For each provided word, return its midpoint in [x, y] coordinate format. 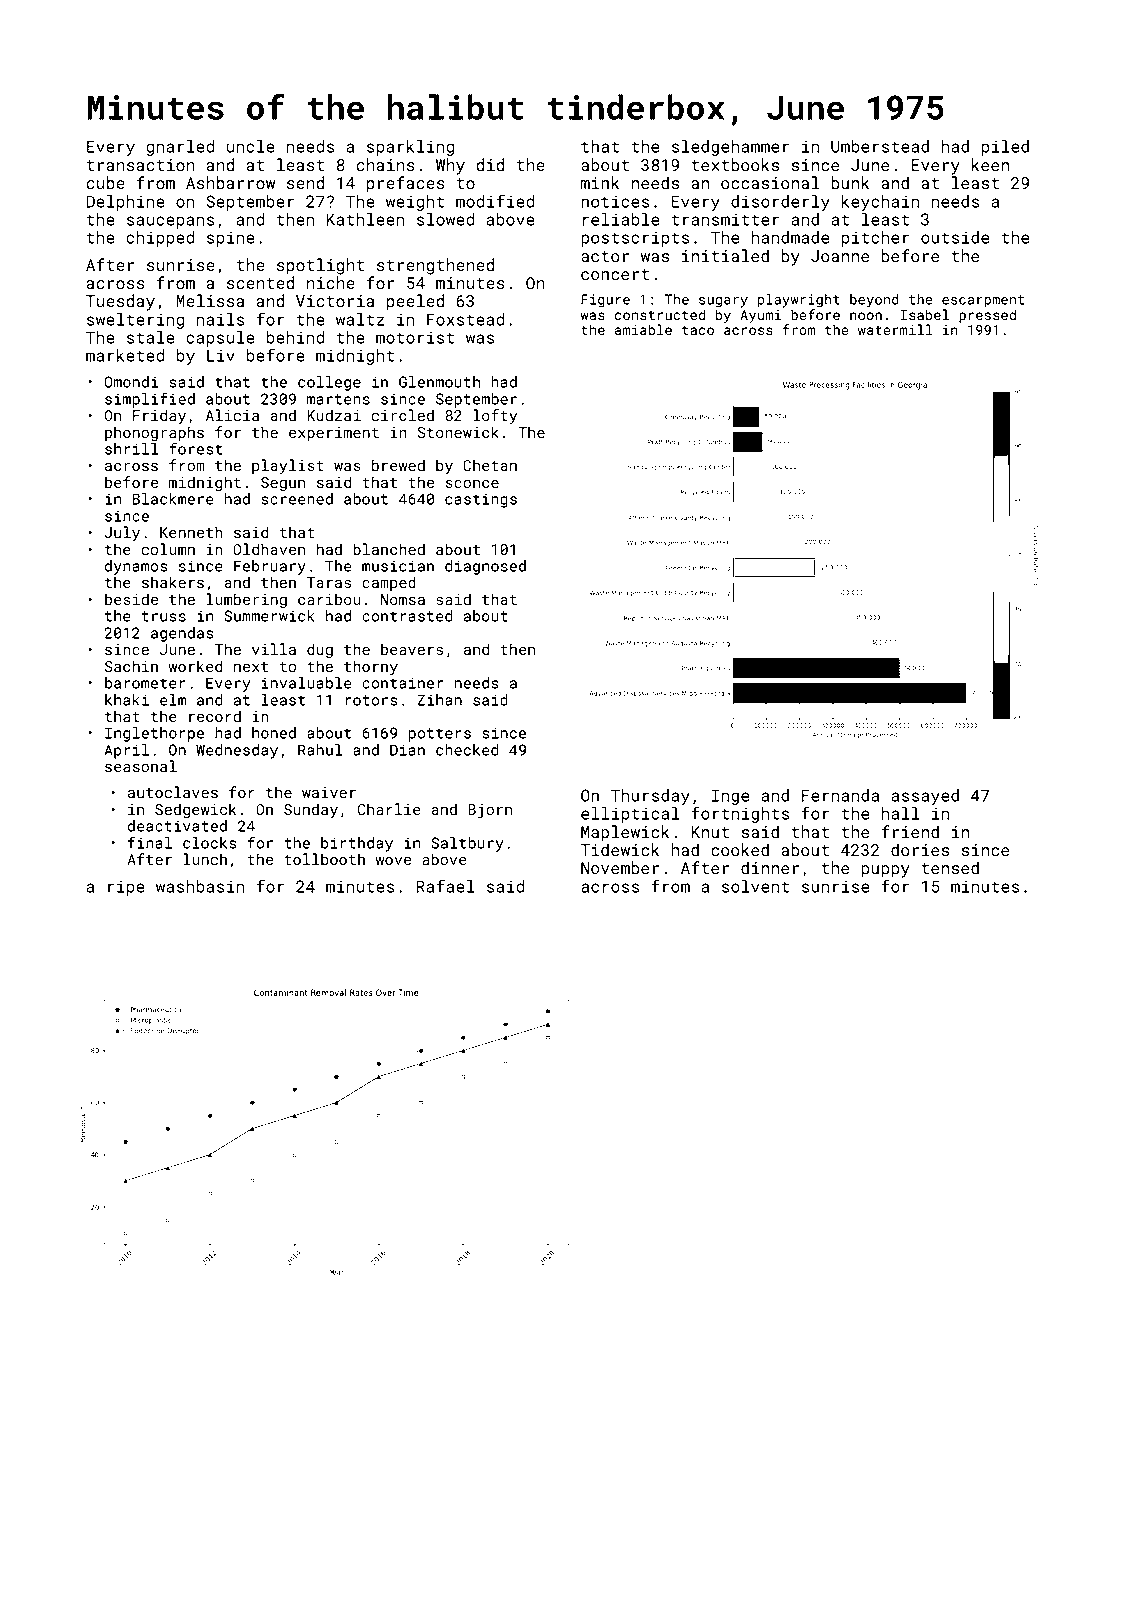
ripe [126, 888]
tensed [950, 867]
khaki [127, 700]
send [305, 182]
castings [481, 500]
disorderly [780, 203]
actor [605, 256]
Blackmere [173, 499]
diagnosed [485, 567]
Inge [731, 797]
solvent [755, 886]
